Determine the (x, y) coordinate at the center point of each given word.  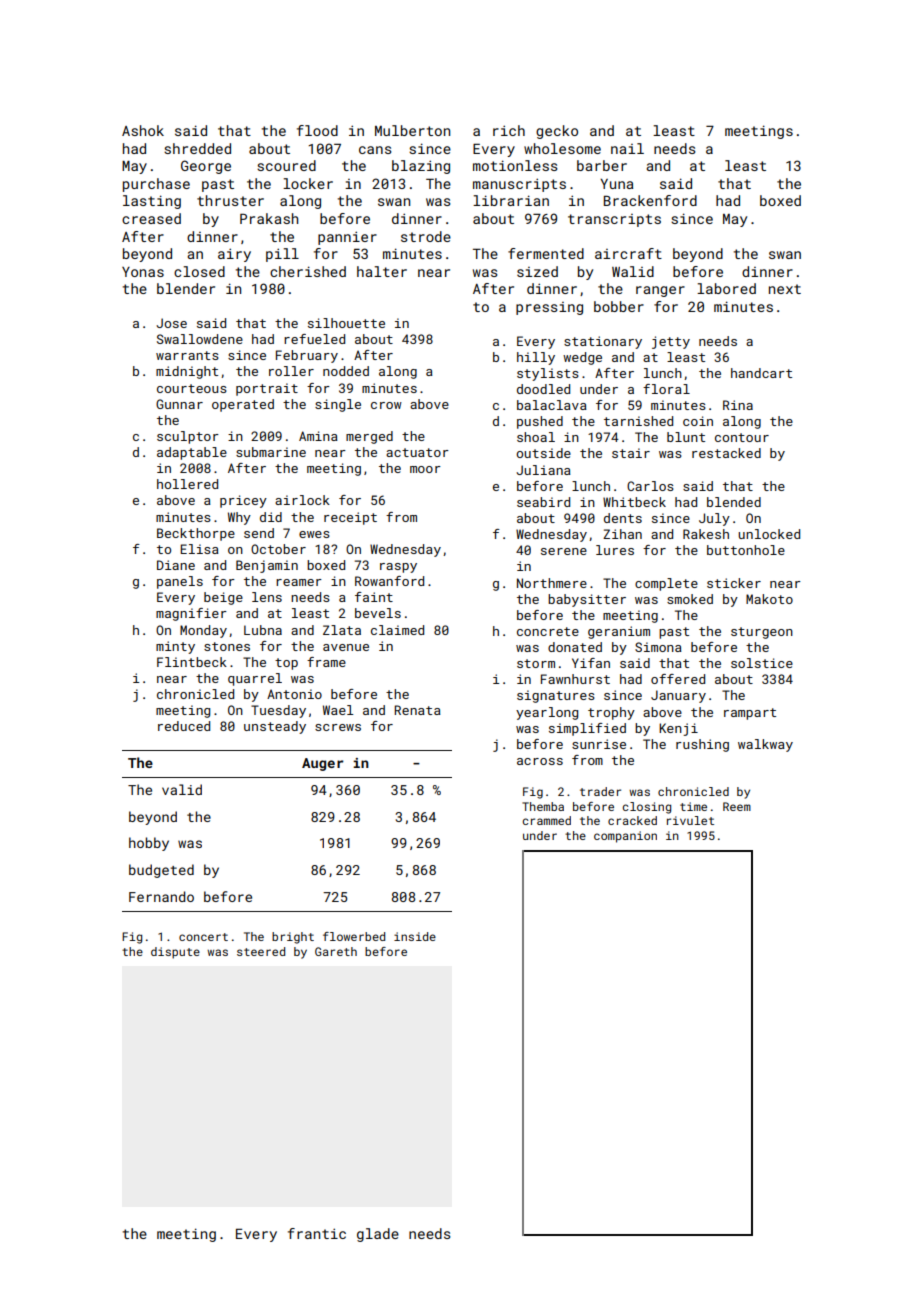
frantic (317, 1233)
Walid (633, 271)
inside (415, 936)
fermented (546, 253)
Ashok (143, 130)
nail (627, 148)
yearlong (547, 713)
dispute (175, 953)
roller (291, 371)
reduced (184, 726)
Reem (737, 806)
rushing (702, 745)
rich (509, 130)
